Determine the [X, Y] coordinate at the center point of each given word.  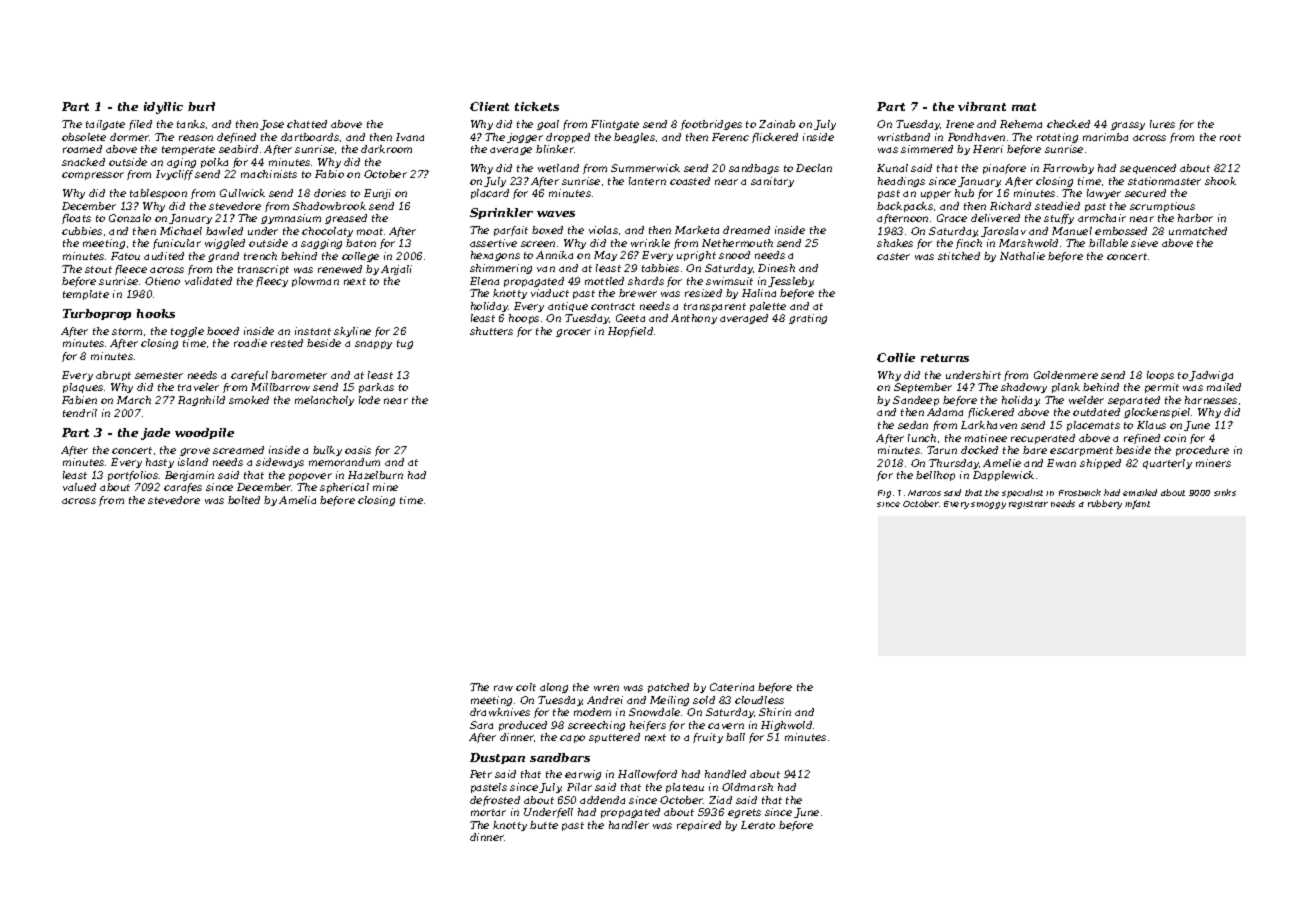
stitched [959, 256]
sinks [1225, 492]
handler [629, 825]
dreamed [746, 230]
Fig [884, 494]
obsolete [84, 137]
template [86, 295]
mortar [488, 812]
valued [79, 487]
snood [734, 255]
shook [1220, 181]
